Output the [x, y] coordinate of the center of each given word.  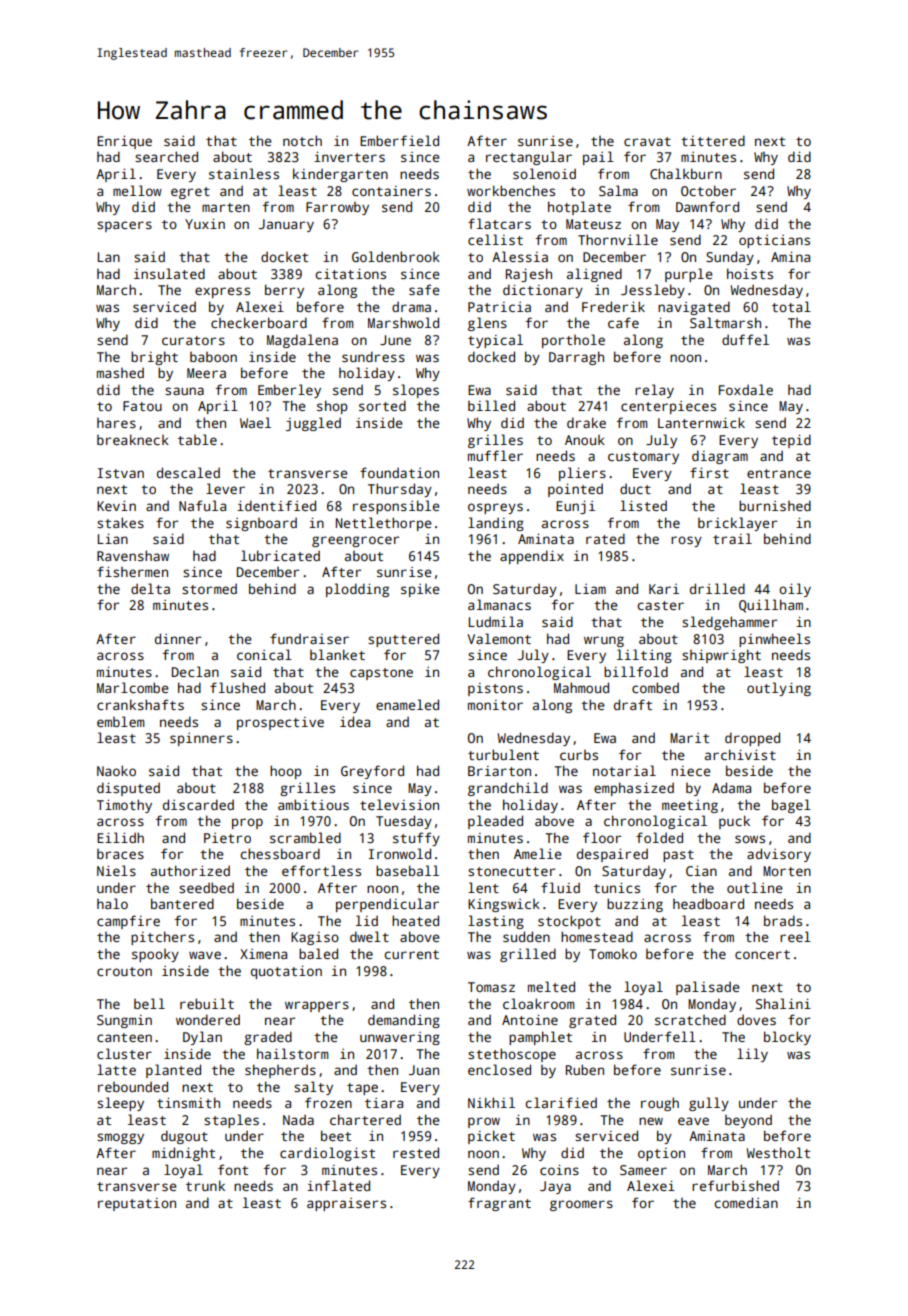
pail [598, 158]
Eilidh [120, 837]
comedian [746, 1202]
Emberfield [399, 140]
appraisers [346, 1204]
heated [415, 920]
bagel [791, 806]
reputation [137, 1204]
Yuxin [205, 224]
